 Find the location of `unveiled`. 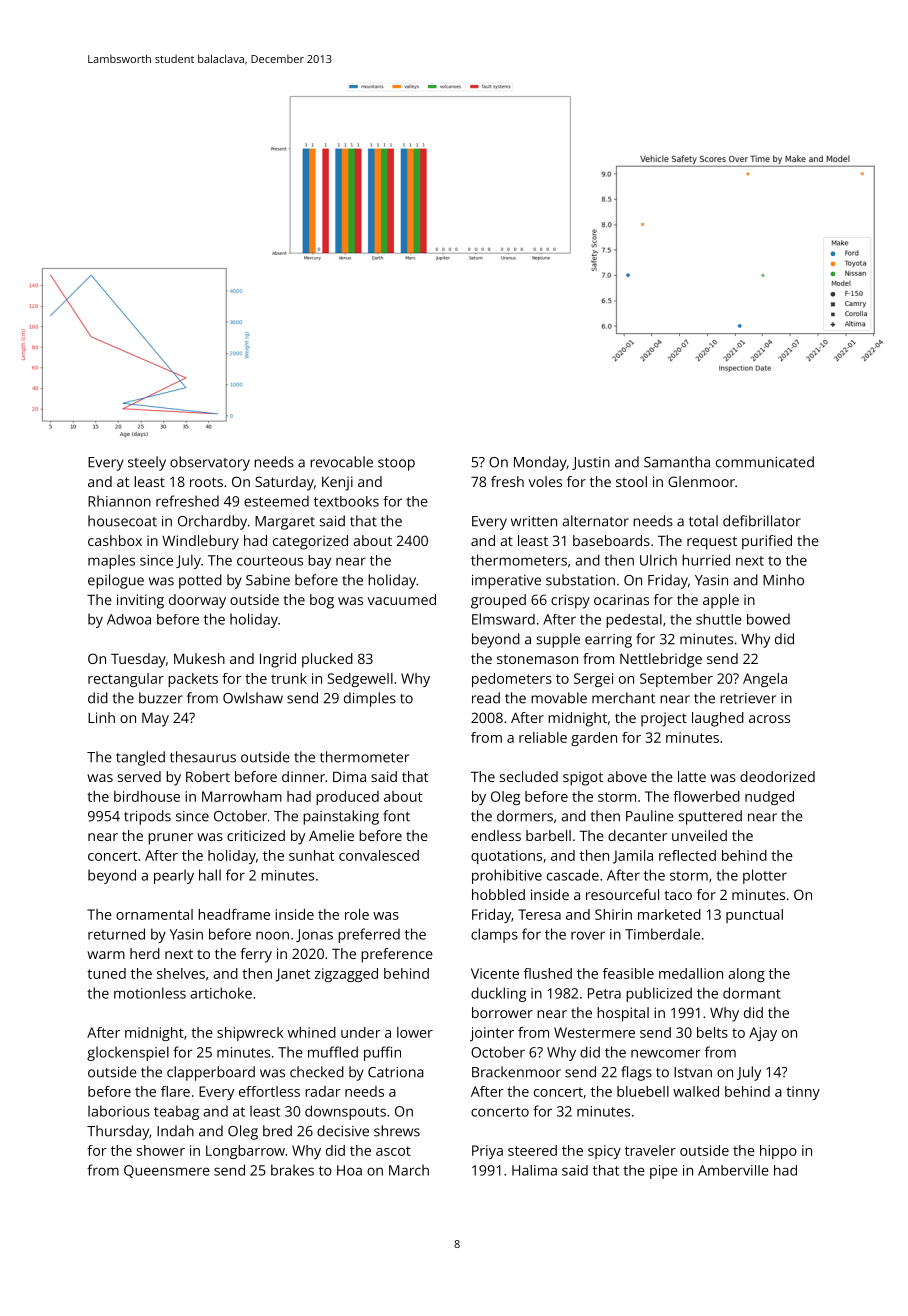

unveiled is located at coordinates (699, 835).
